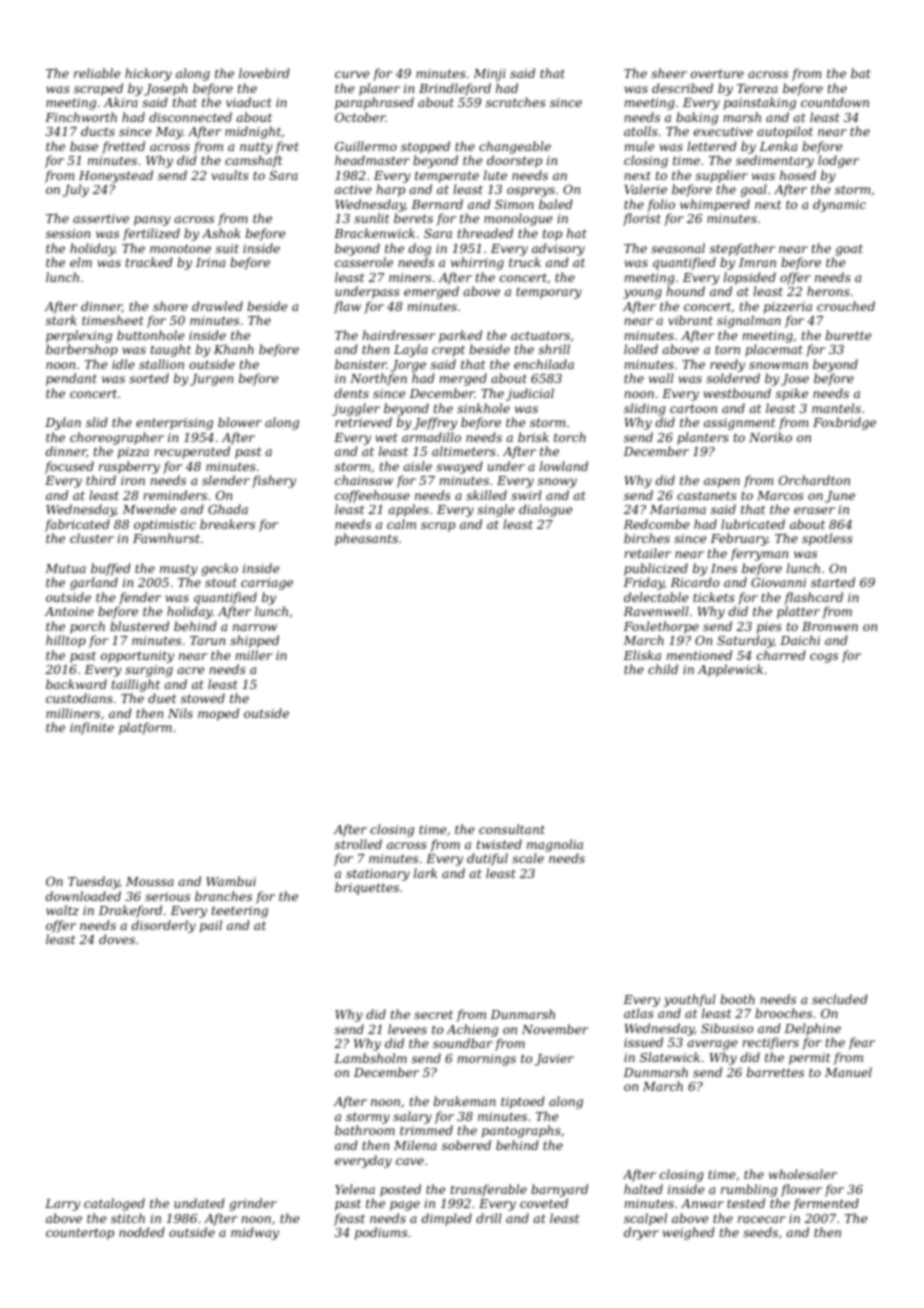 Image resolution: width=924 pixels, height=1308 pixels. Describe the element at coordinates (750, 278) in the document. I see `lopsided` at that location.
